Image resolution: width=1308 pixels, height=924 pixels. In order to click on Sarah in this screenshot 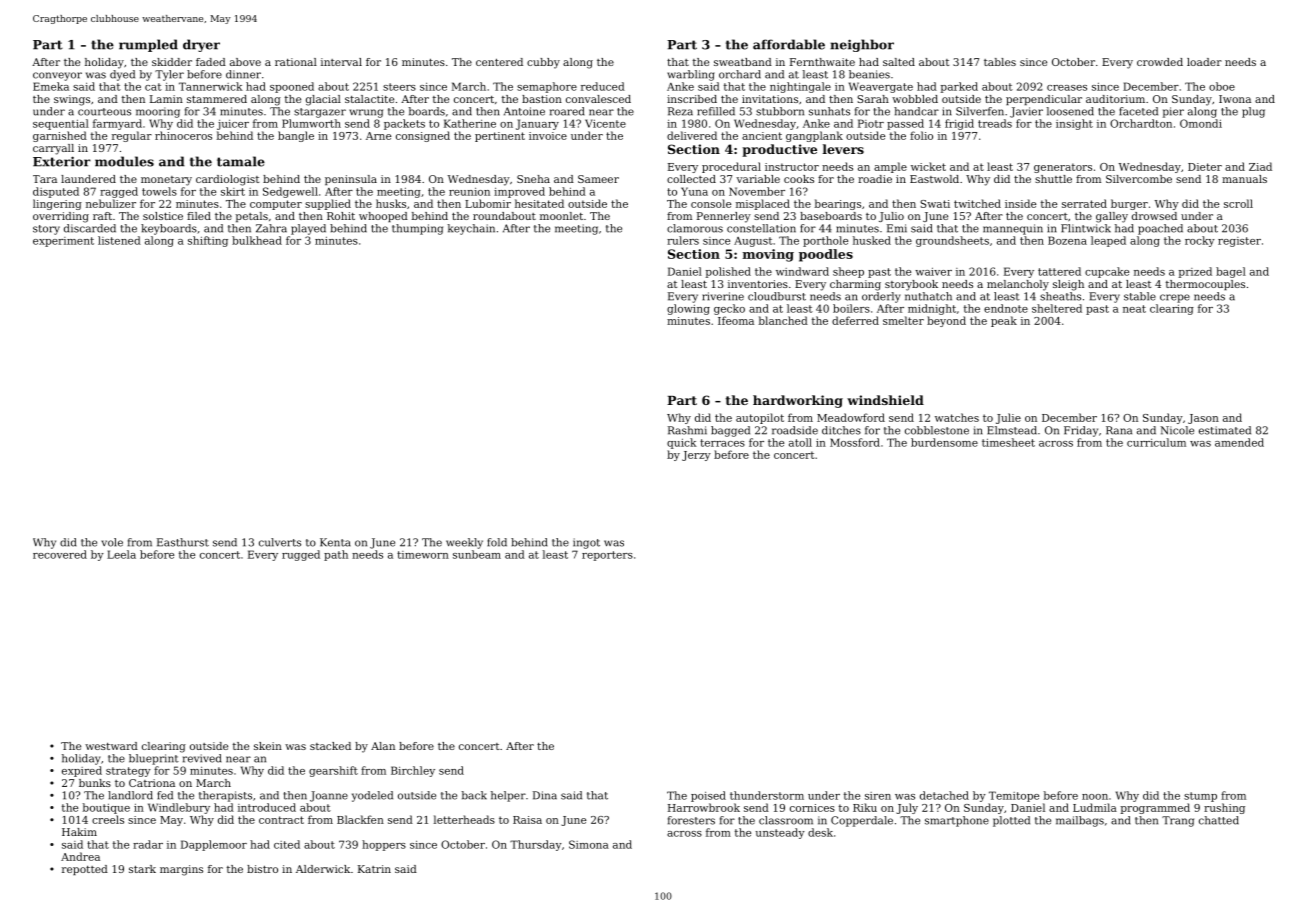, I will do `click(873, 99)`.
